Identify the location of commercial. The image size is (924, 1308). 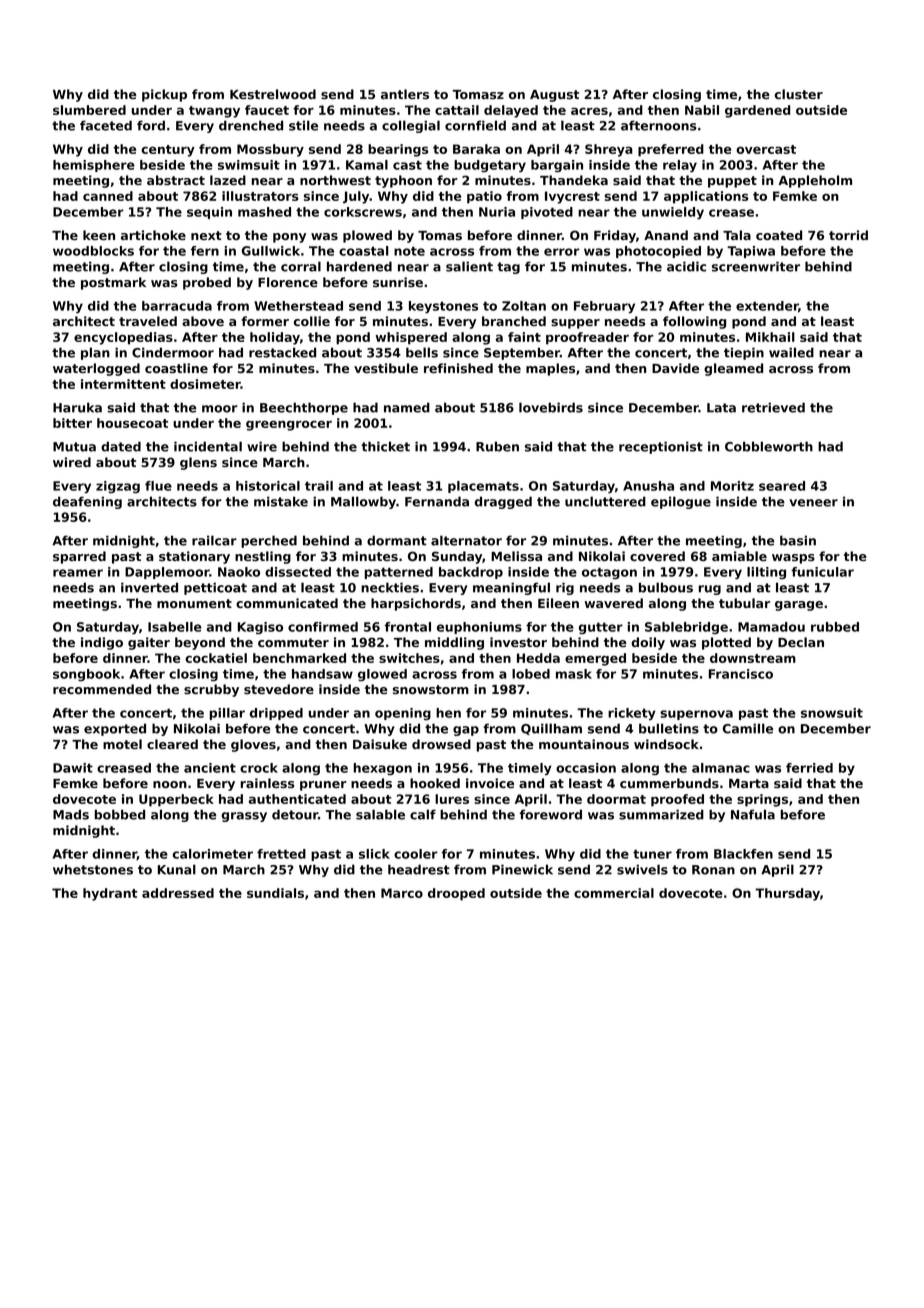
(614, 893).
